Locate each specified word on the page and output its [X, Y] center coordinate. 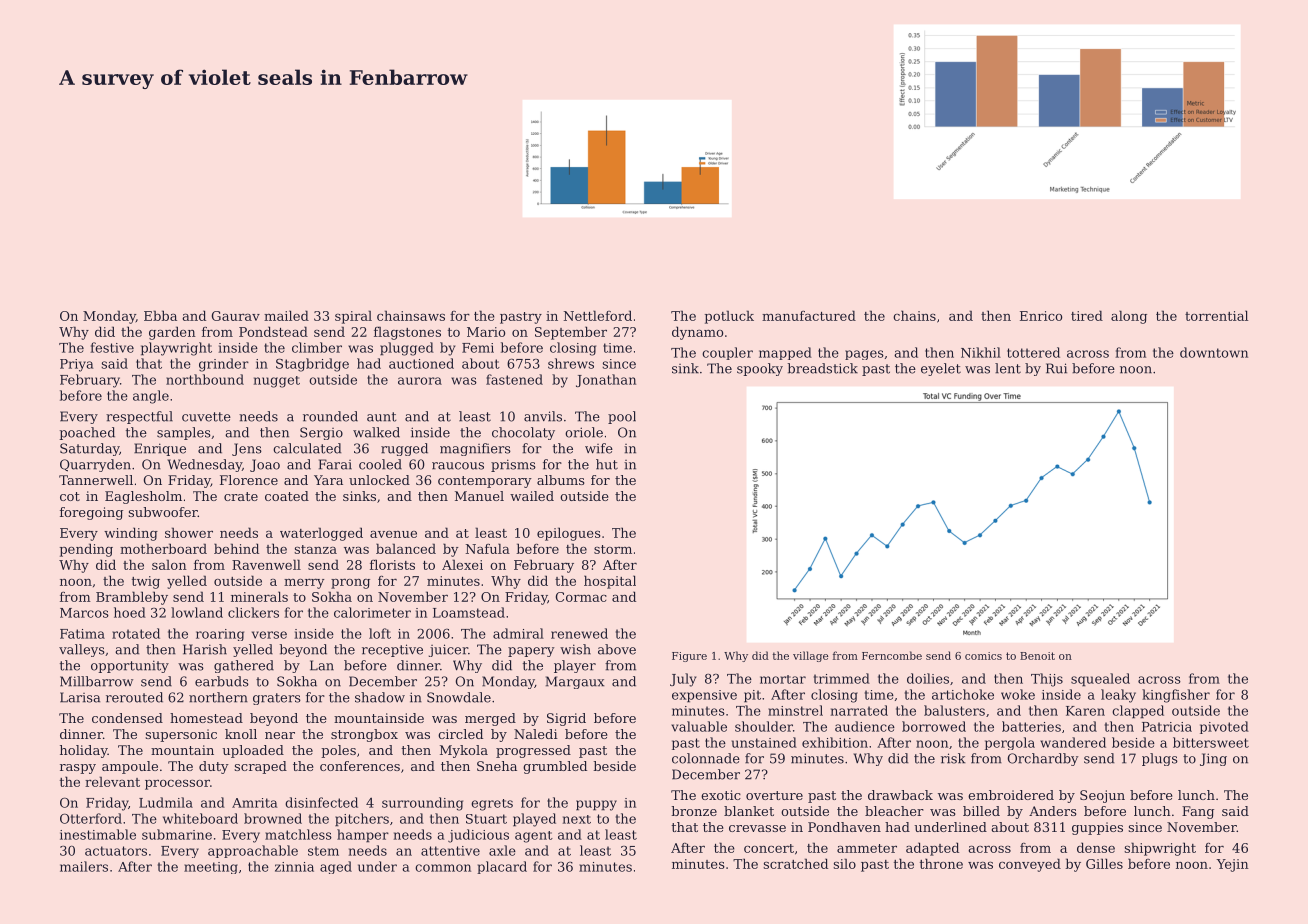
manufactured [809, 315]
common [443, 868]
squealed [1100, 680]
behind [236, 548]
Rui [1056, 368]
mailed [286, 315]
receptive [392, 650]
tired [1087, 315]
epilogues [569, 534]
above [617, 649]
